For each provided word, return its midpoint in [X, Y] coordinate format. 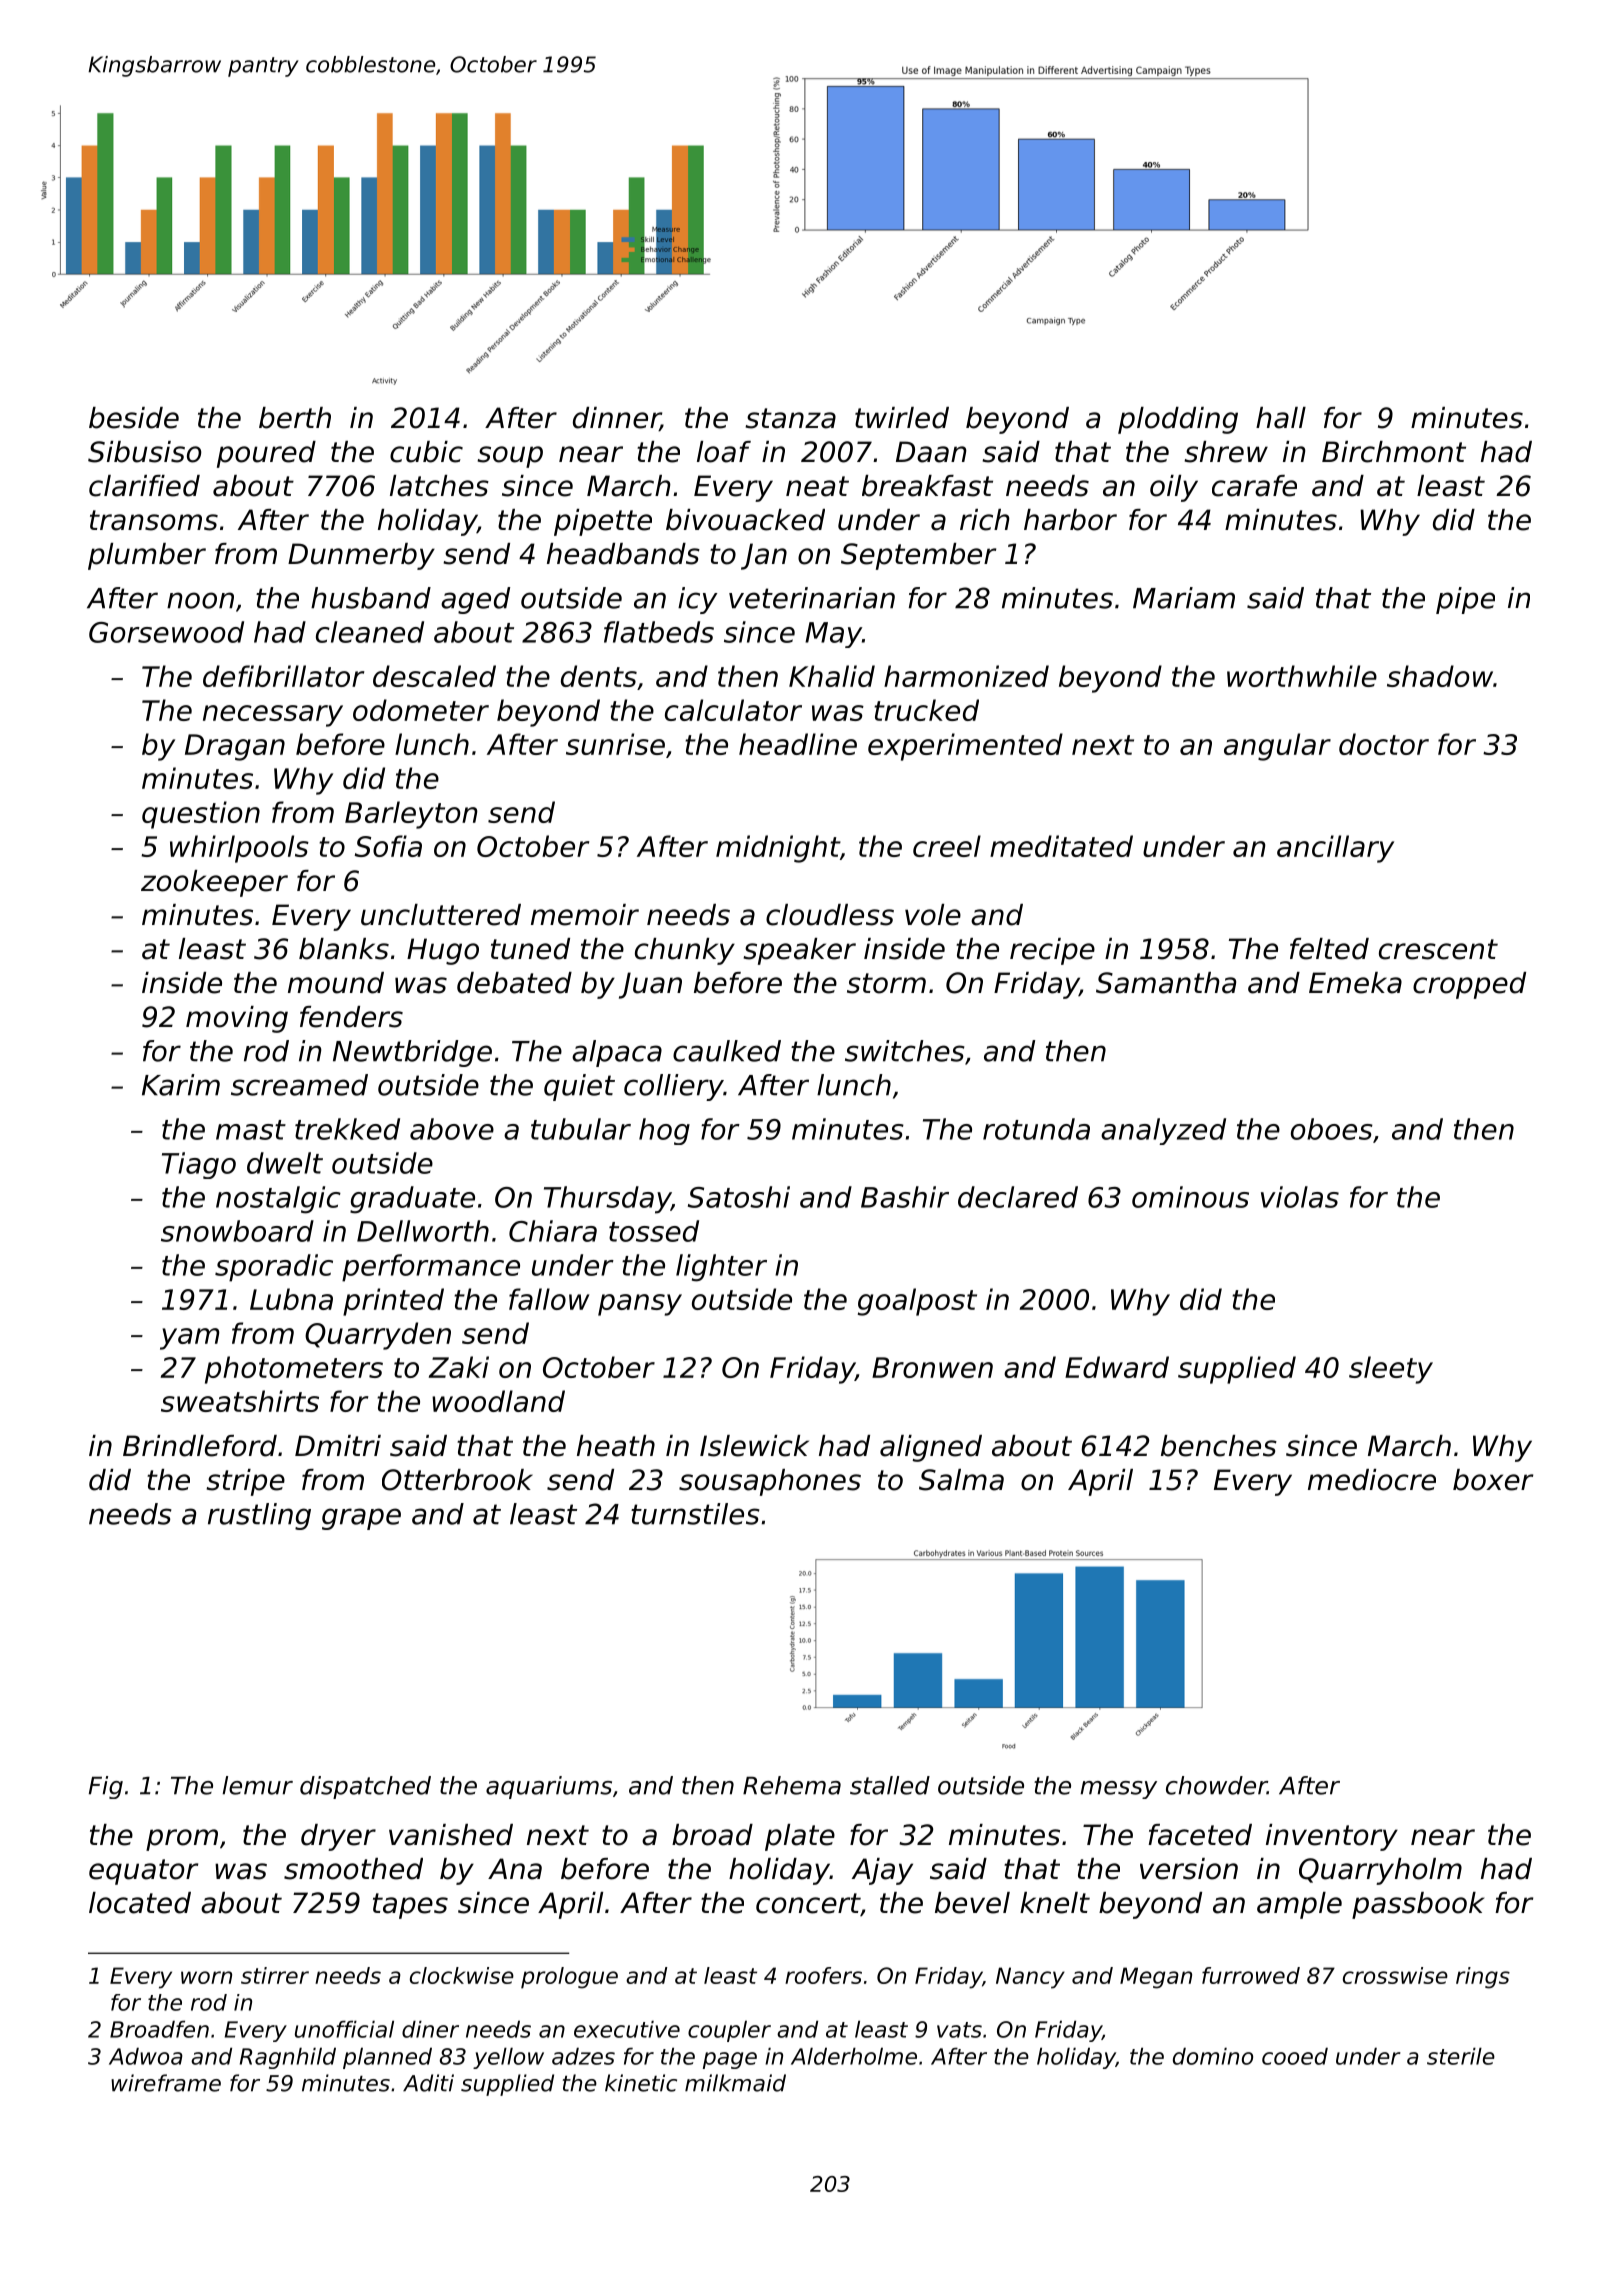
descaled [434, 676]
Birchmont [1394, 452]
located [140, 1903]
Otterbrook [457, 1480]
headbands [623, 554]
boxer [1493, 1480]
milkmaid [735, 2083]
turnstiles [695, 1514]
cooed [1295, 2056]
